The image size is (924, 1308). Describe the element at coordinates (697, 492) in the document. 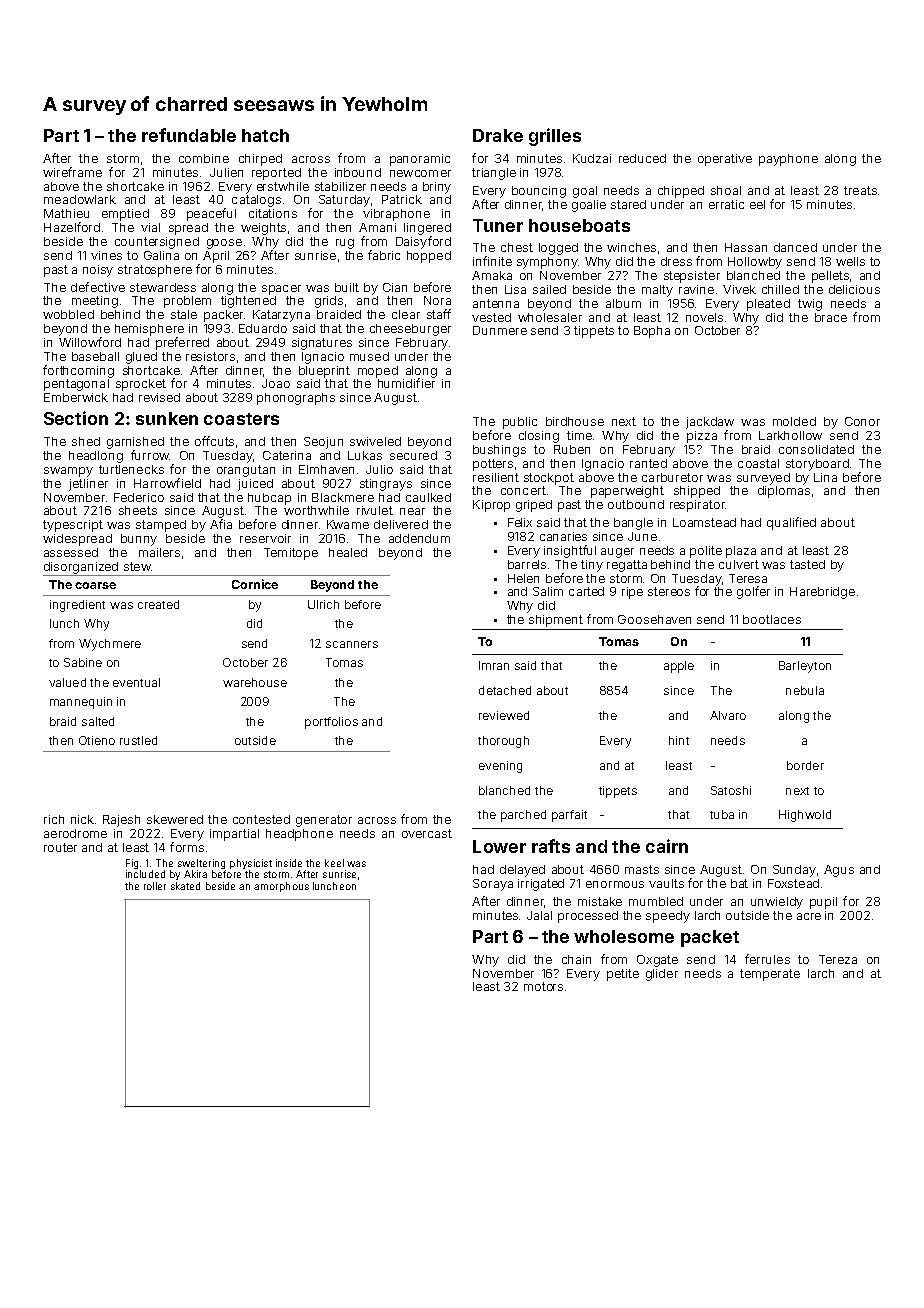

I see `shipped` at that location.
